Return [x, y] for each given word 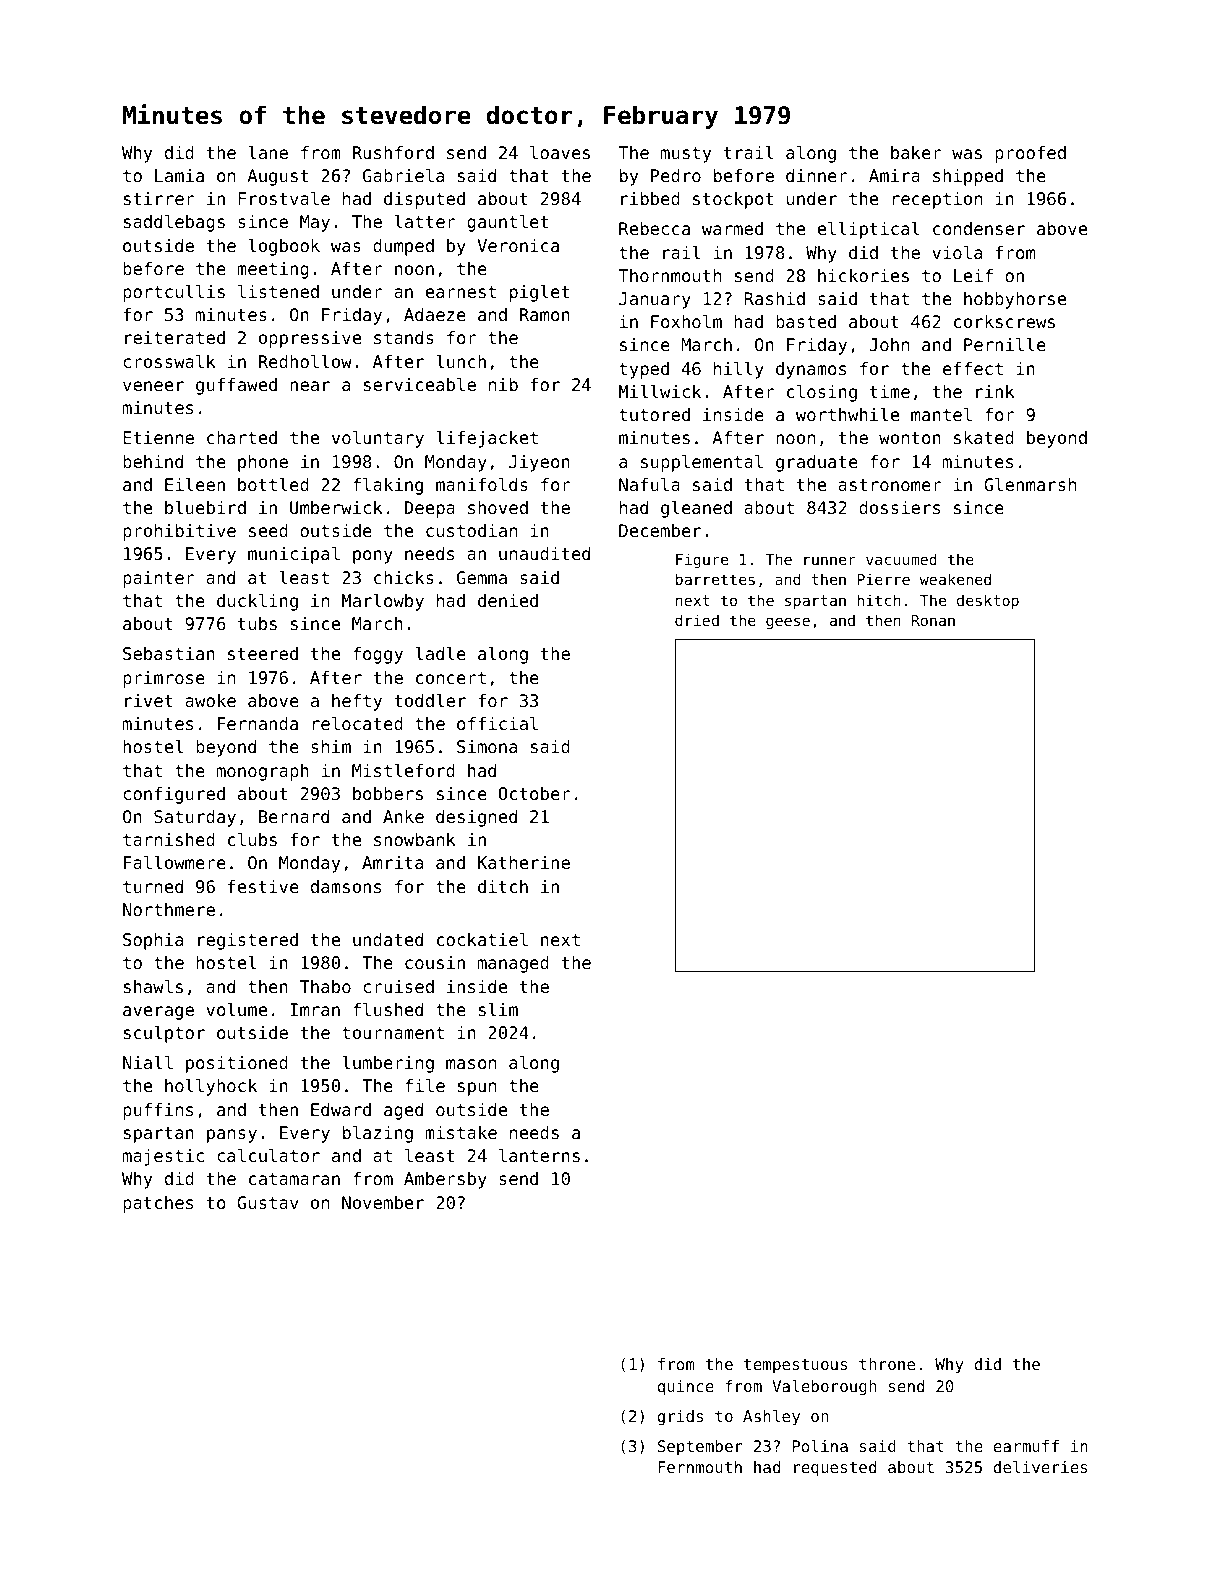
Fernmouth [700, 1467]
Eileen [195, 484]
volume [236, 1009]
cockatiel [482, 939]
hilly [739, 370]
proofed [1030, 154]
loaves [560, 152]
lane [268, 152]
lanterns [539, 1155]
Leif [973, 275]
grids [680, 1418]
